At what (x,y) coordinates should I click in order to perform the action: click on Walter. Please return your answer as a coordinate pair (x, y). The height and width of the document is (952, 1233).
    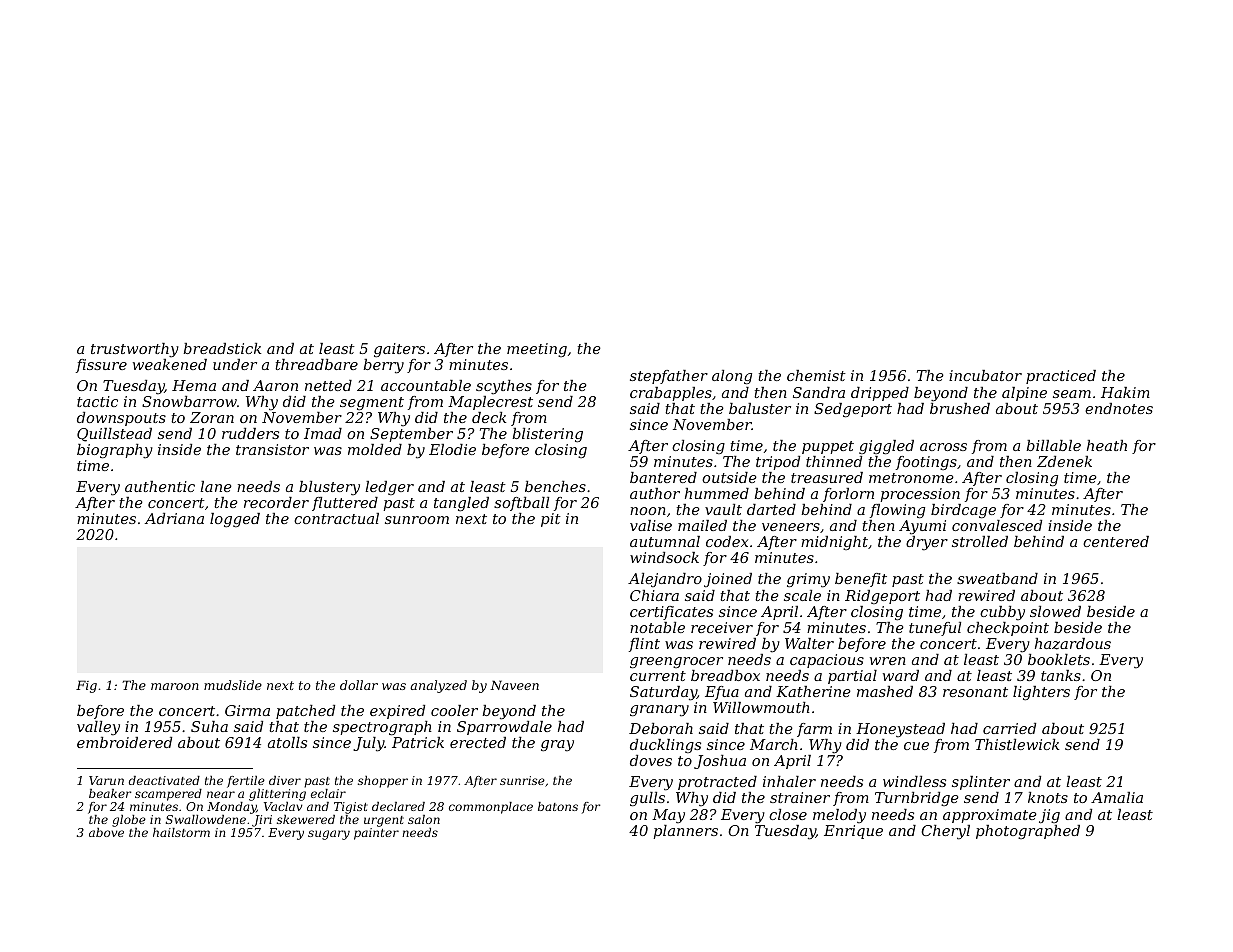
    Looking at the image, I should click on (809, 643).
